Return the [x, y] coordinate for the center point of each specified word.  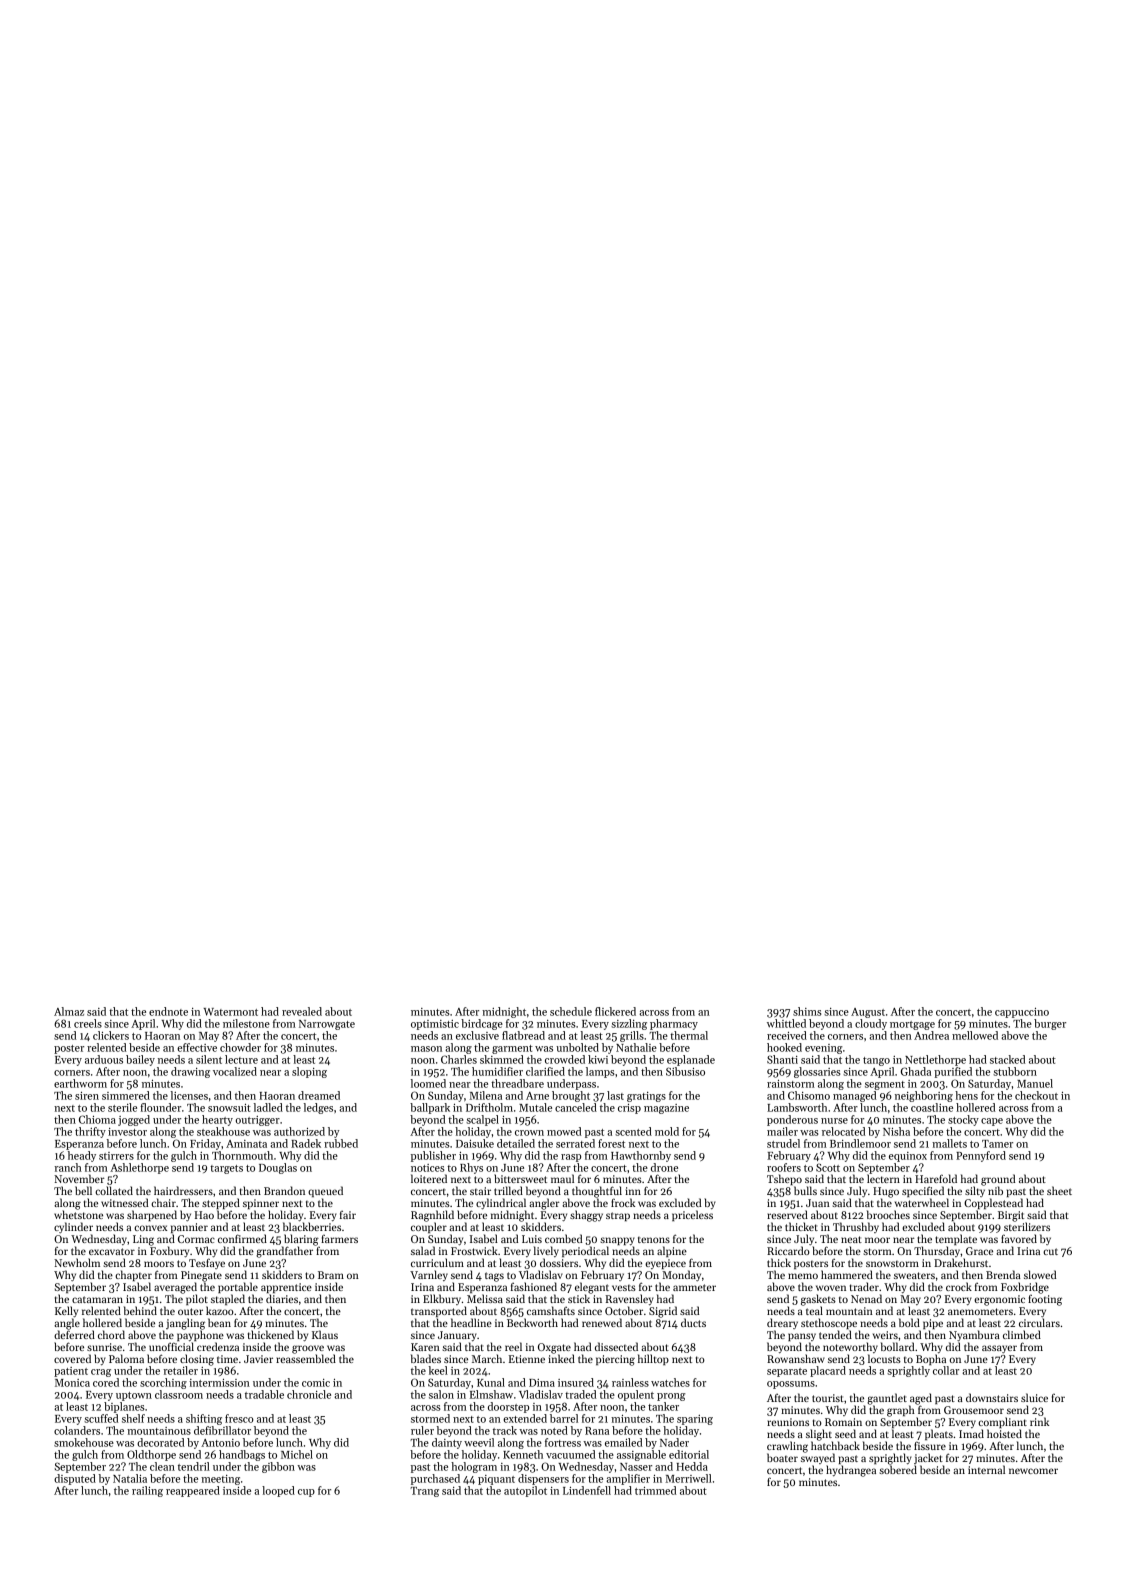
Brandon [284, 1190]
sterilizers [1027, 1226]
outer [190, 1311]
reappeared [193, 1491]
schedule [571, 1011]
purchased [435, 1479]
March [487, 1358]
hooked [784, 1047]
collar [946, 1370]
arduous [104, 1059]
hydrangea [851, 1471]
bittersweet [520, 1178]
